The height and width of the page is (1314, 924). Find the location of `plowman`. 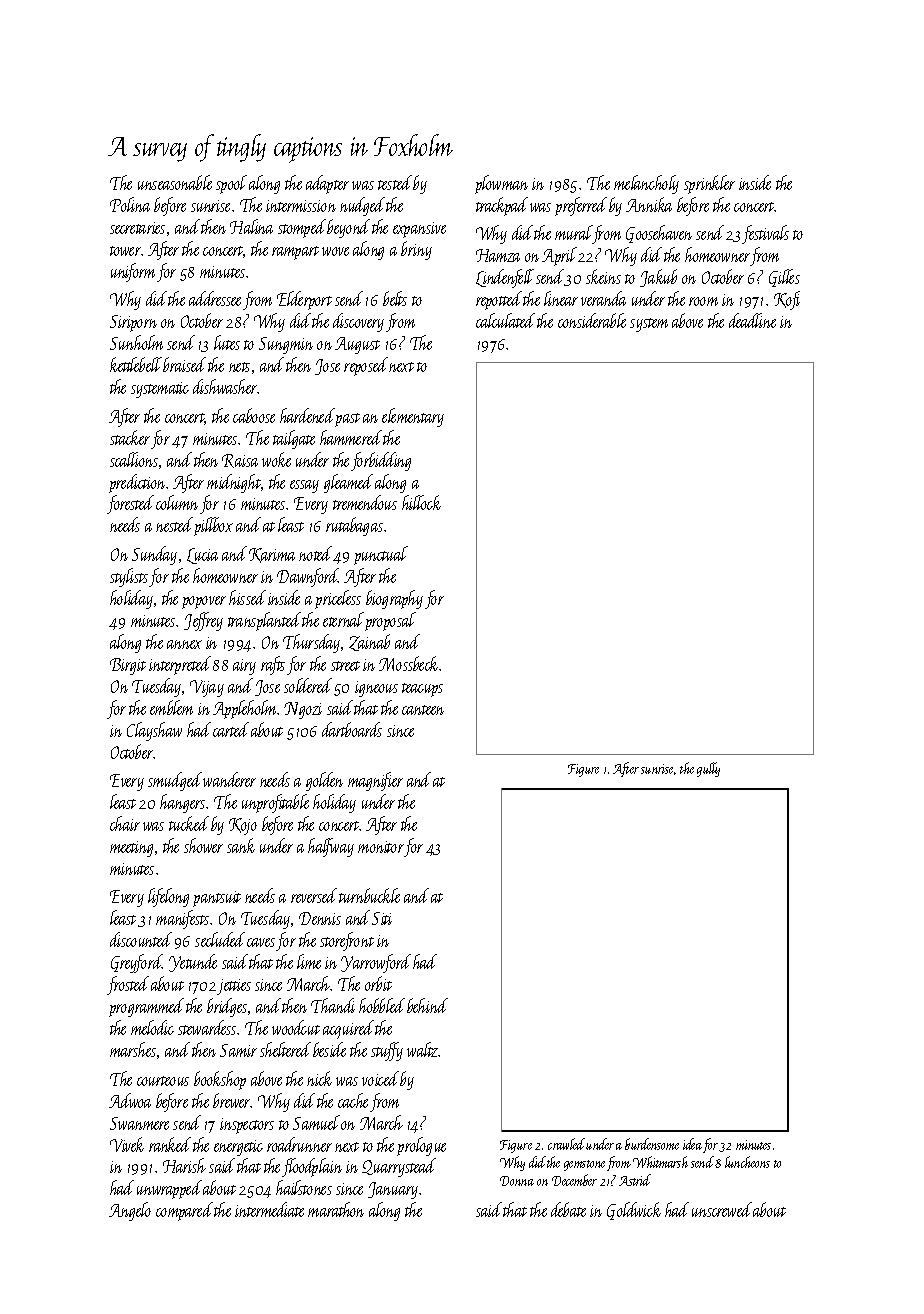

plowman is located at coordinates (501, 184).
